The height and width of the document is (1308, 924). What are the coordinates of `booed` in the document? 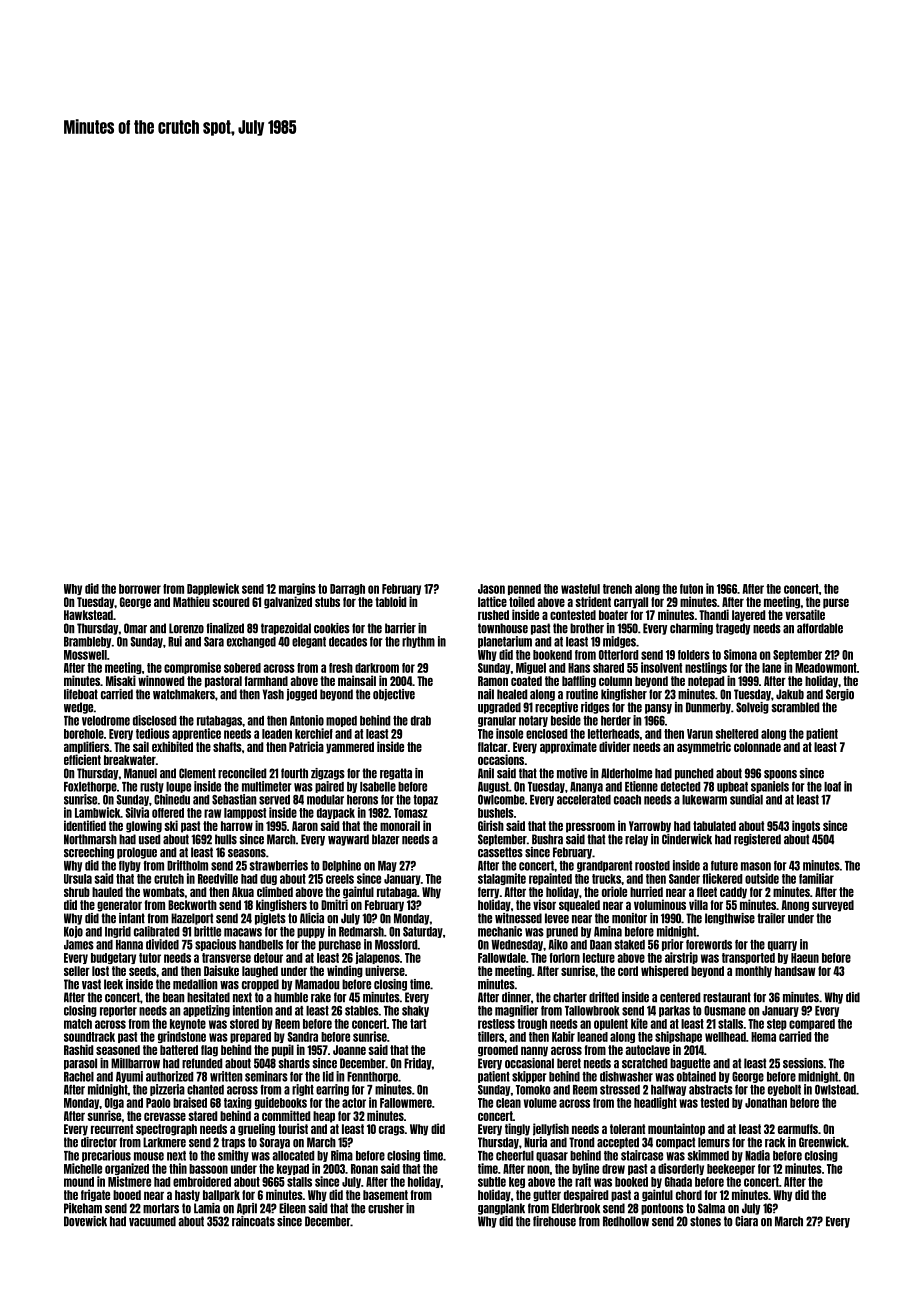 It's located at (127, 1195).
